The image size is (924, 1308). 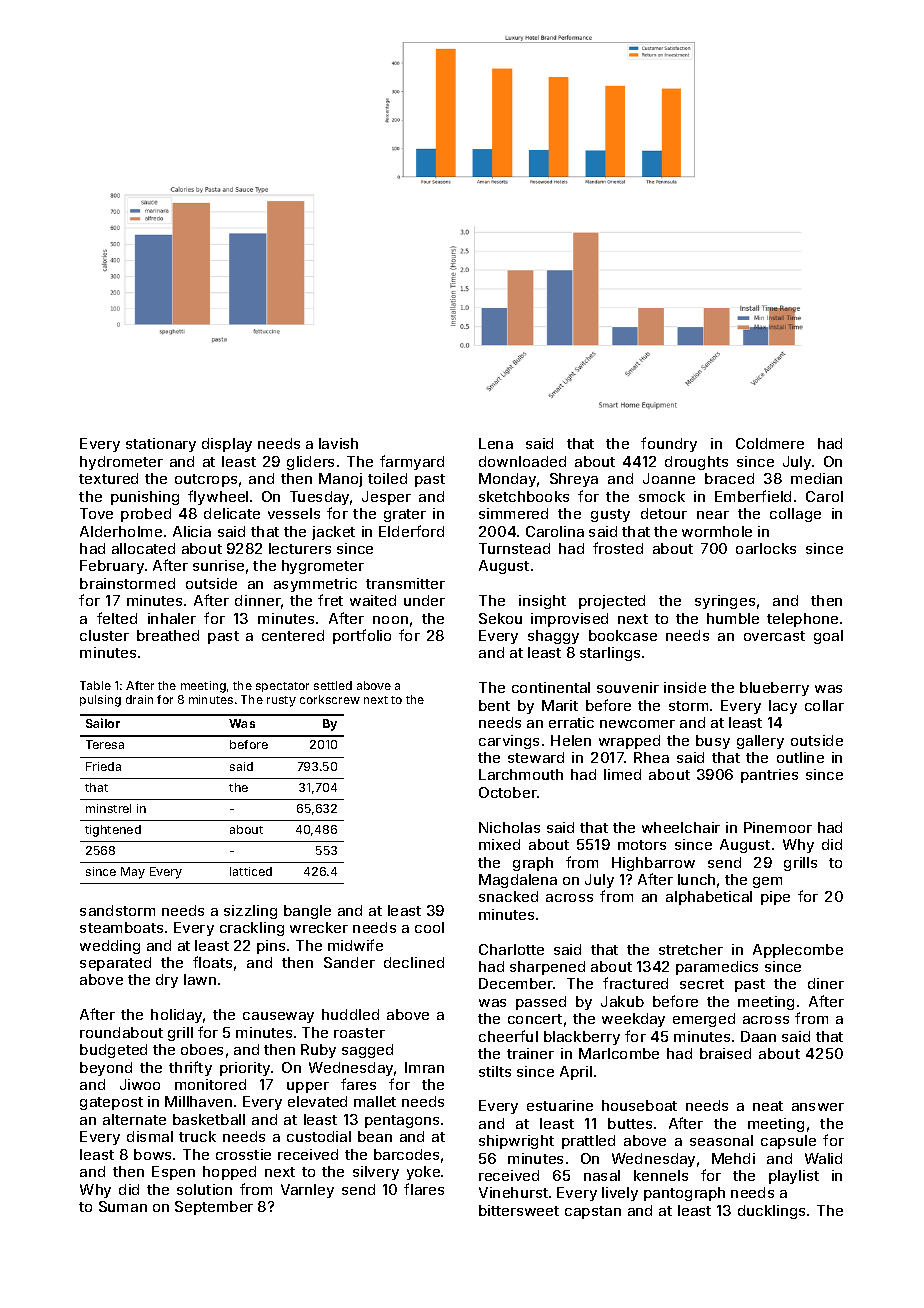 What do you see at coordinates (536, 757) in the document?
I see `steward` at bounding box center [536, 757].
